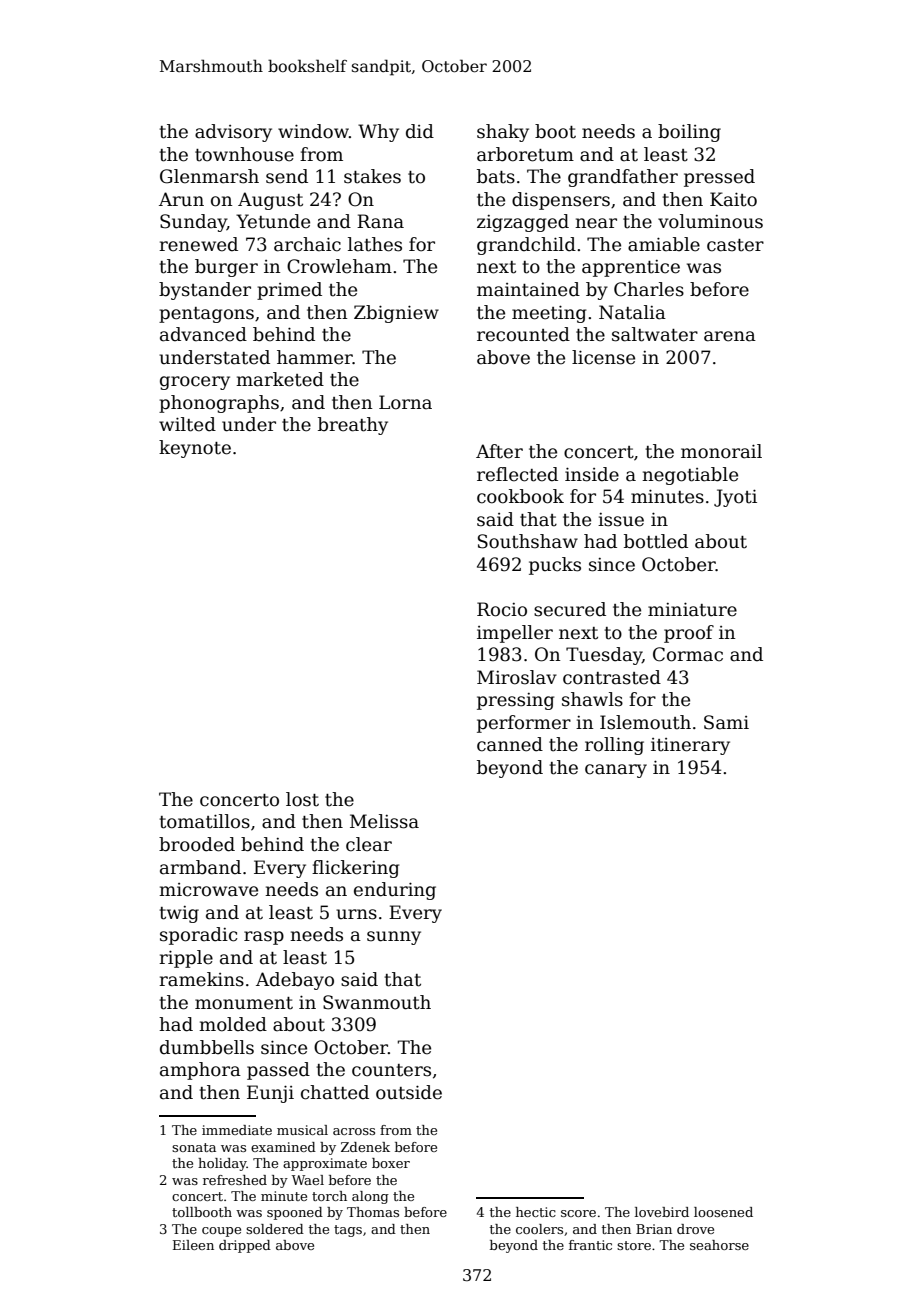 The image size is (924, 1311). Describe the element at coordinates (690, 746) in the screenshot. I see `itinerary` at that location.
